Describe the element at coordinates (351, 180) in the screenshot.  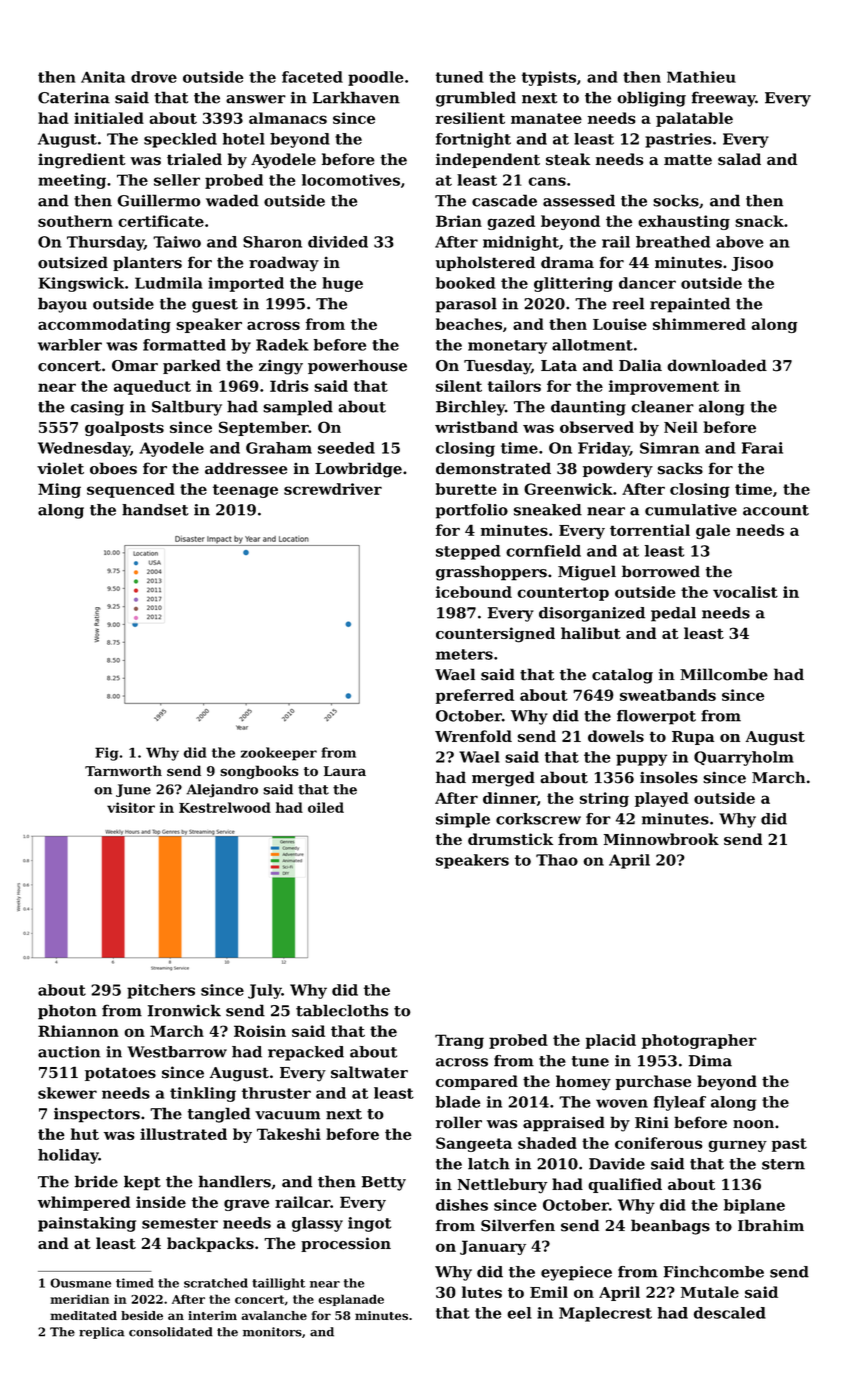
I see `locomotives` at that location.
